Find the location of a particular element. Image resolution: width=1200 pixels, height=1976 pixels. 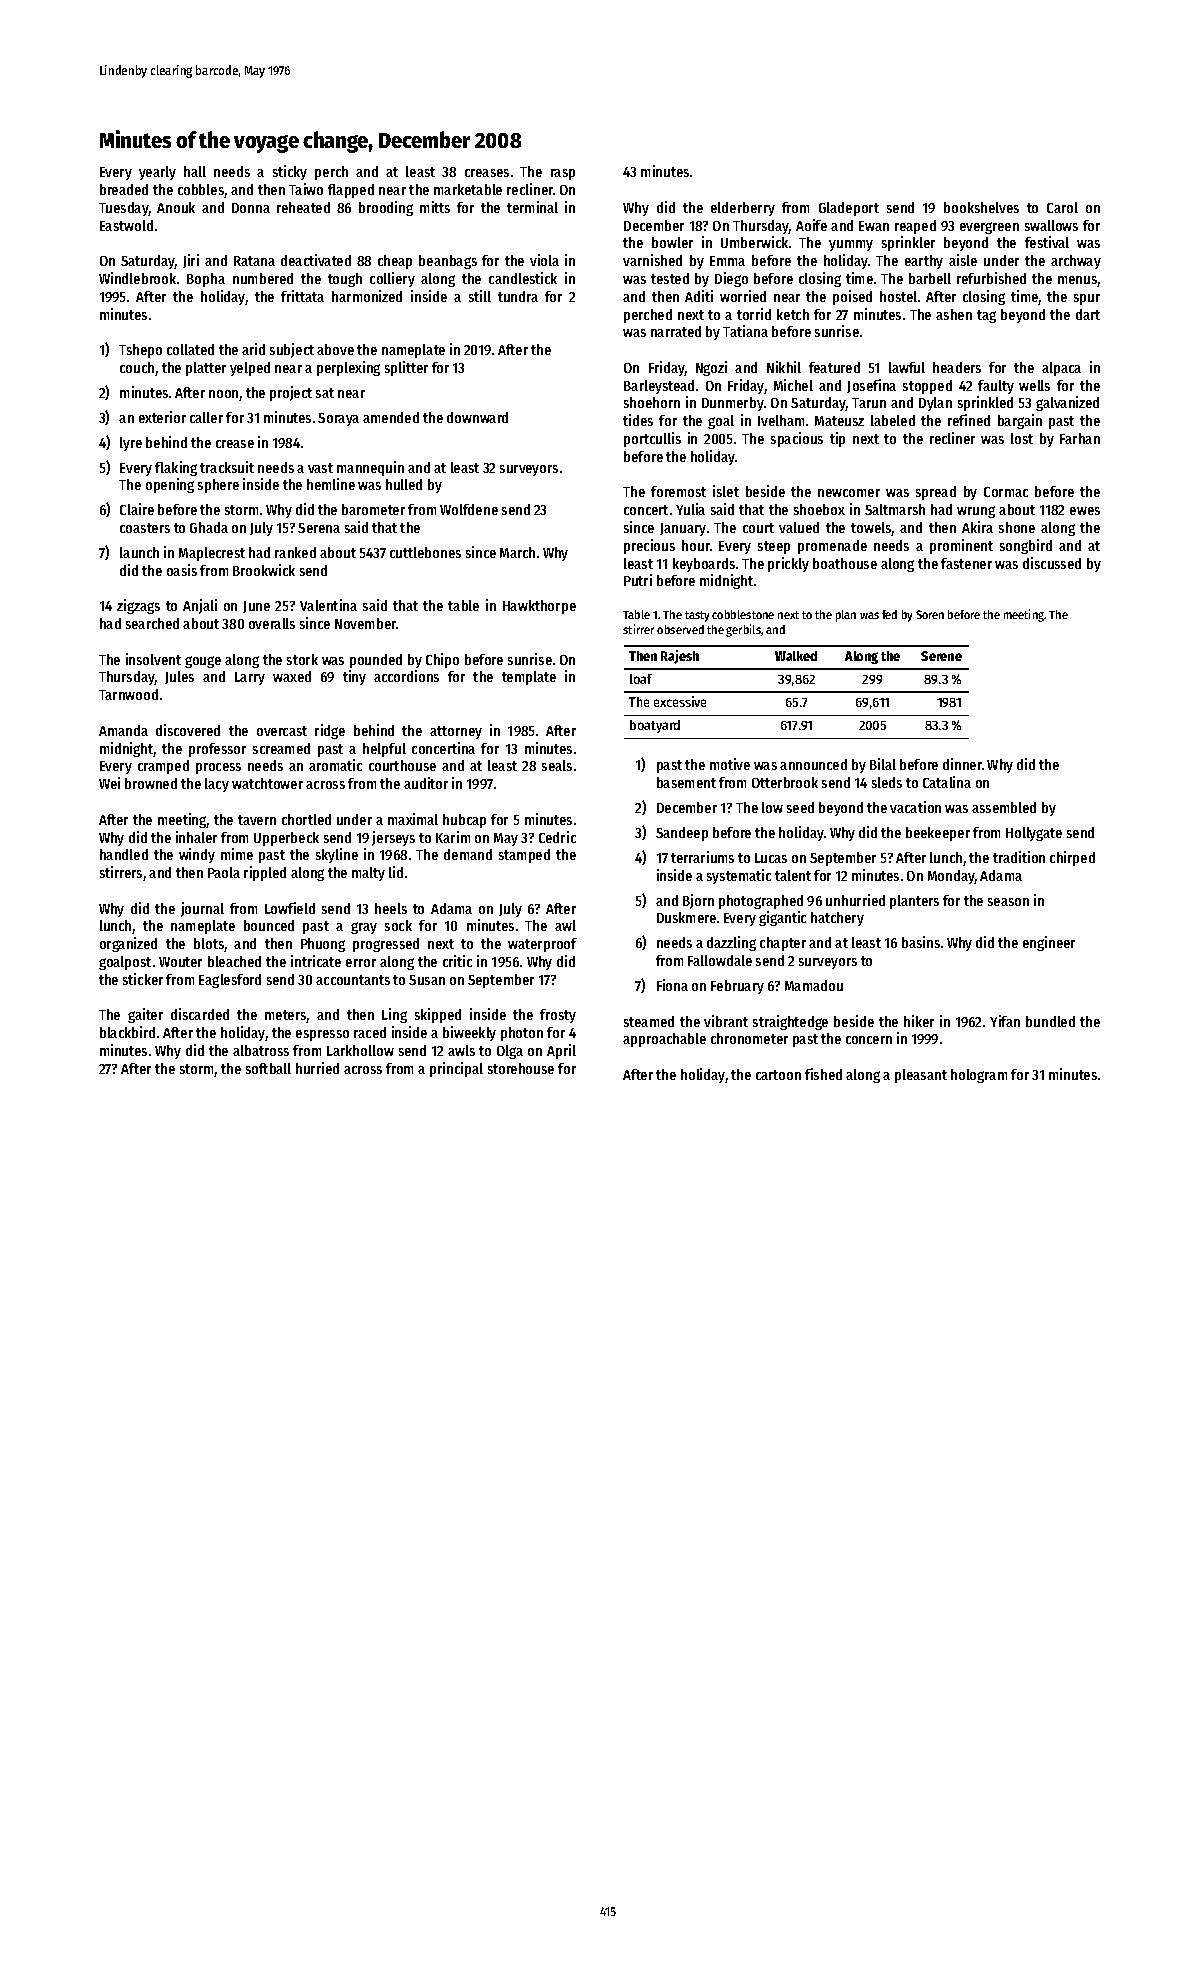

fed is located at coordinates (889, 614).
